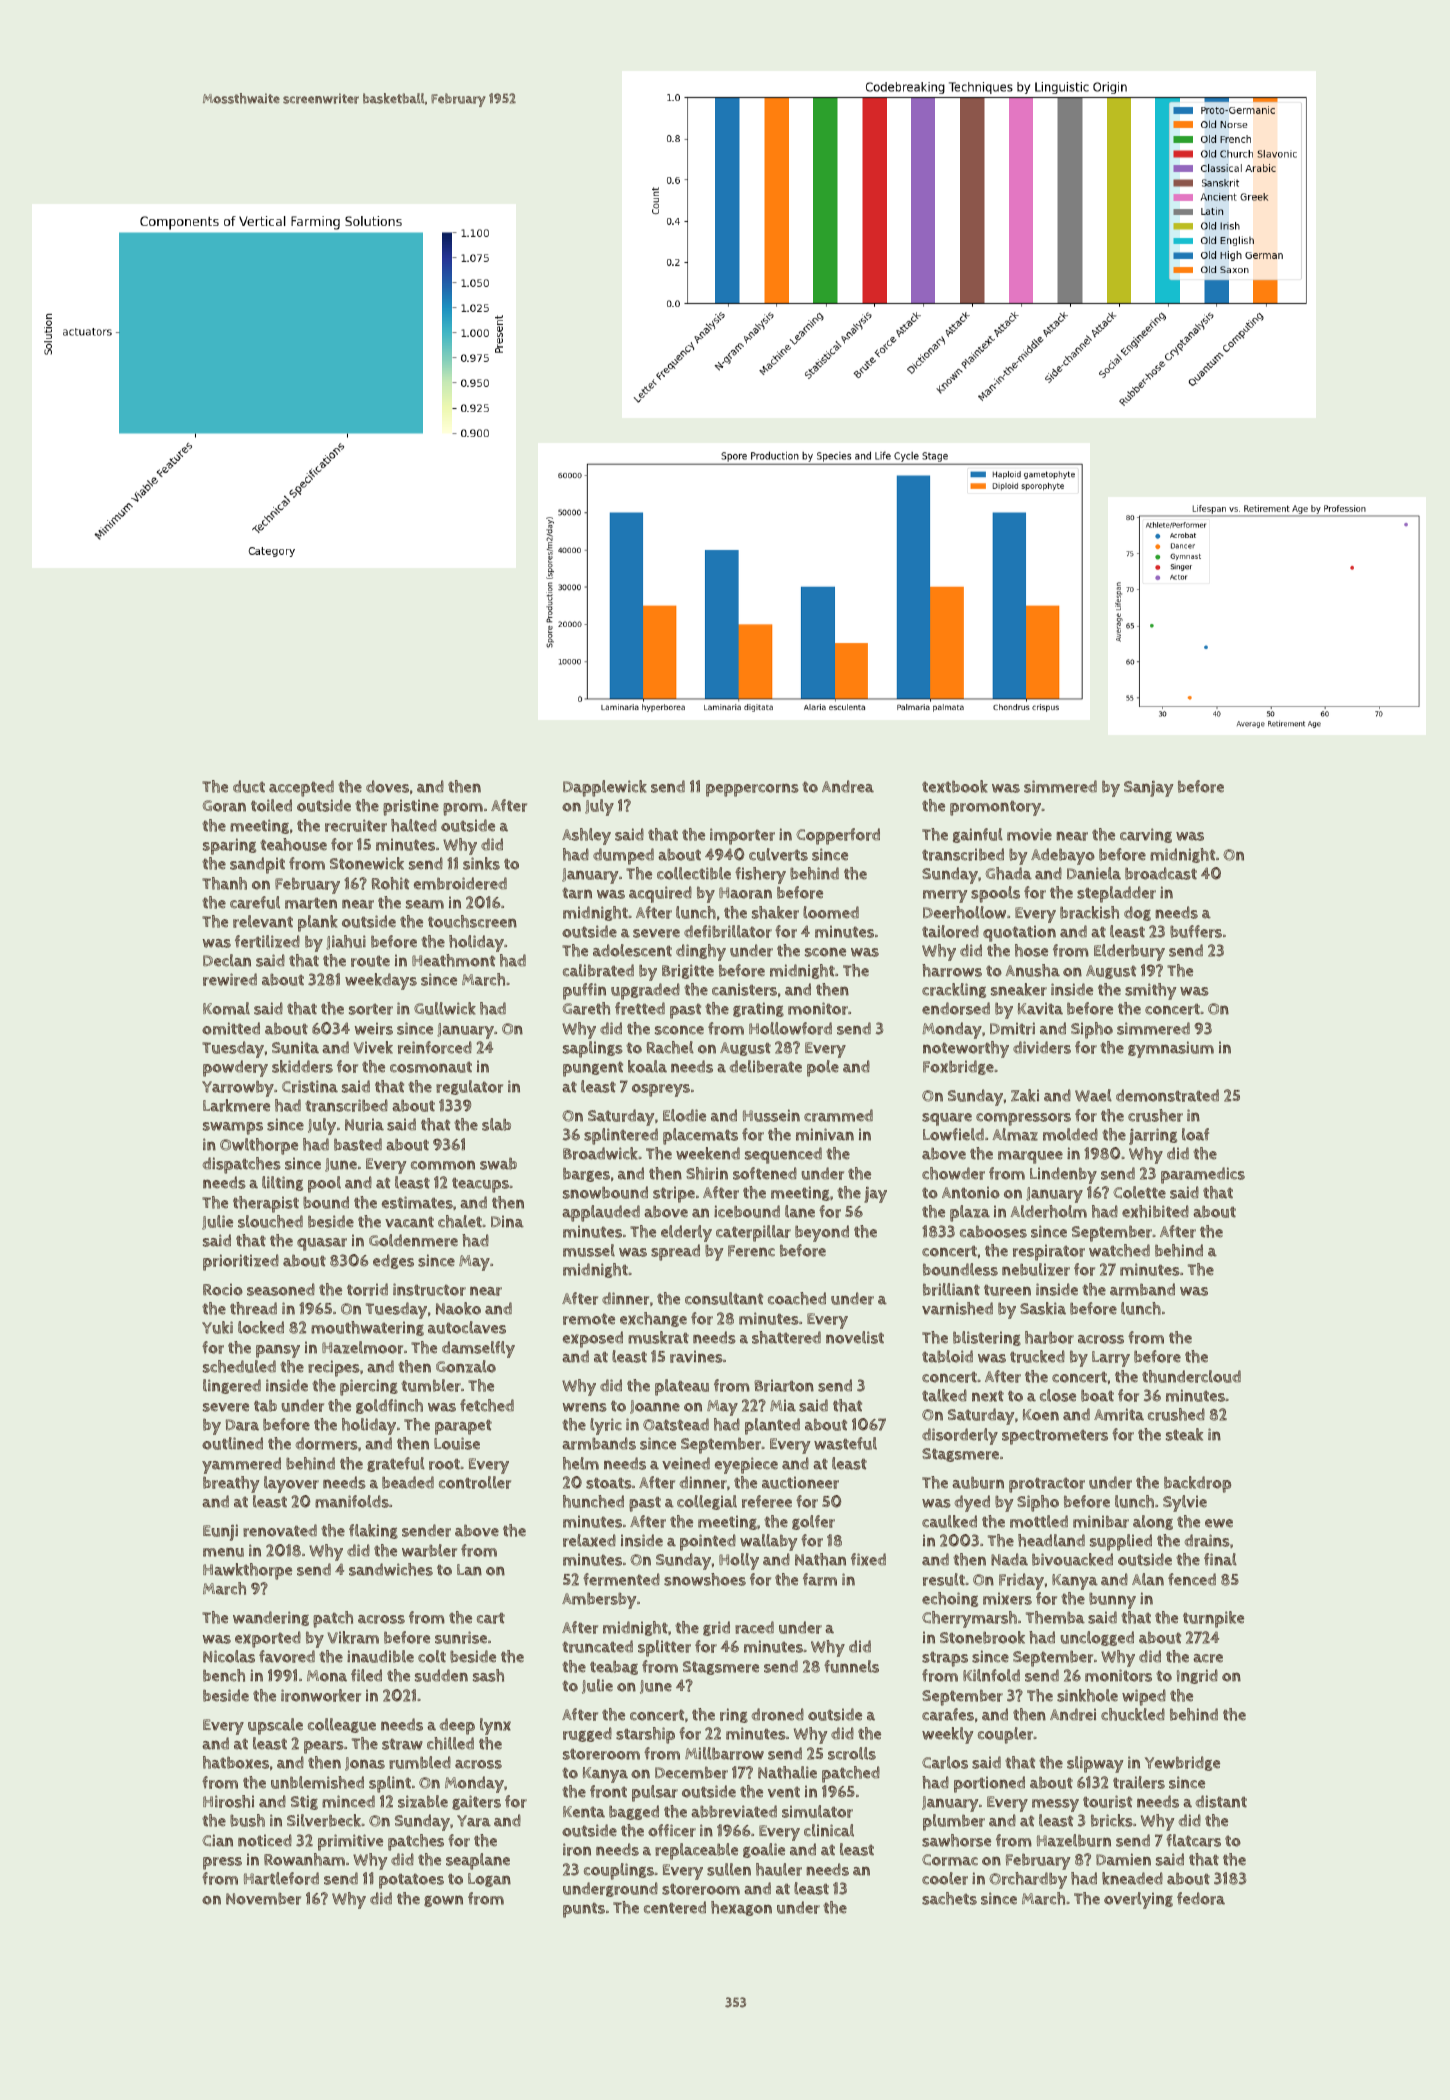 The height and width of the page is (2100, 1450). I want to click on vent, so click(784, 1792).
